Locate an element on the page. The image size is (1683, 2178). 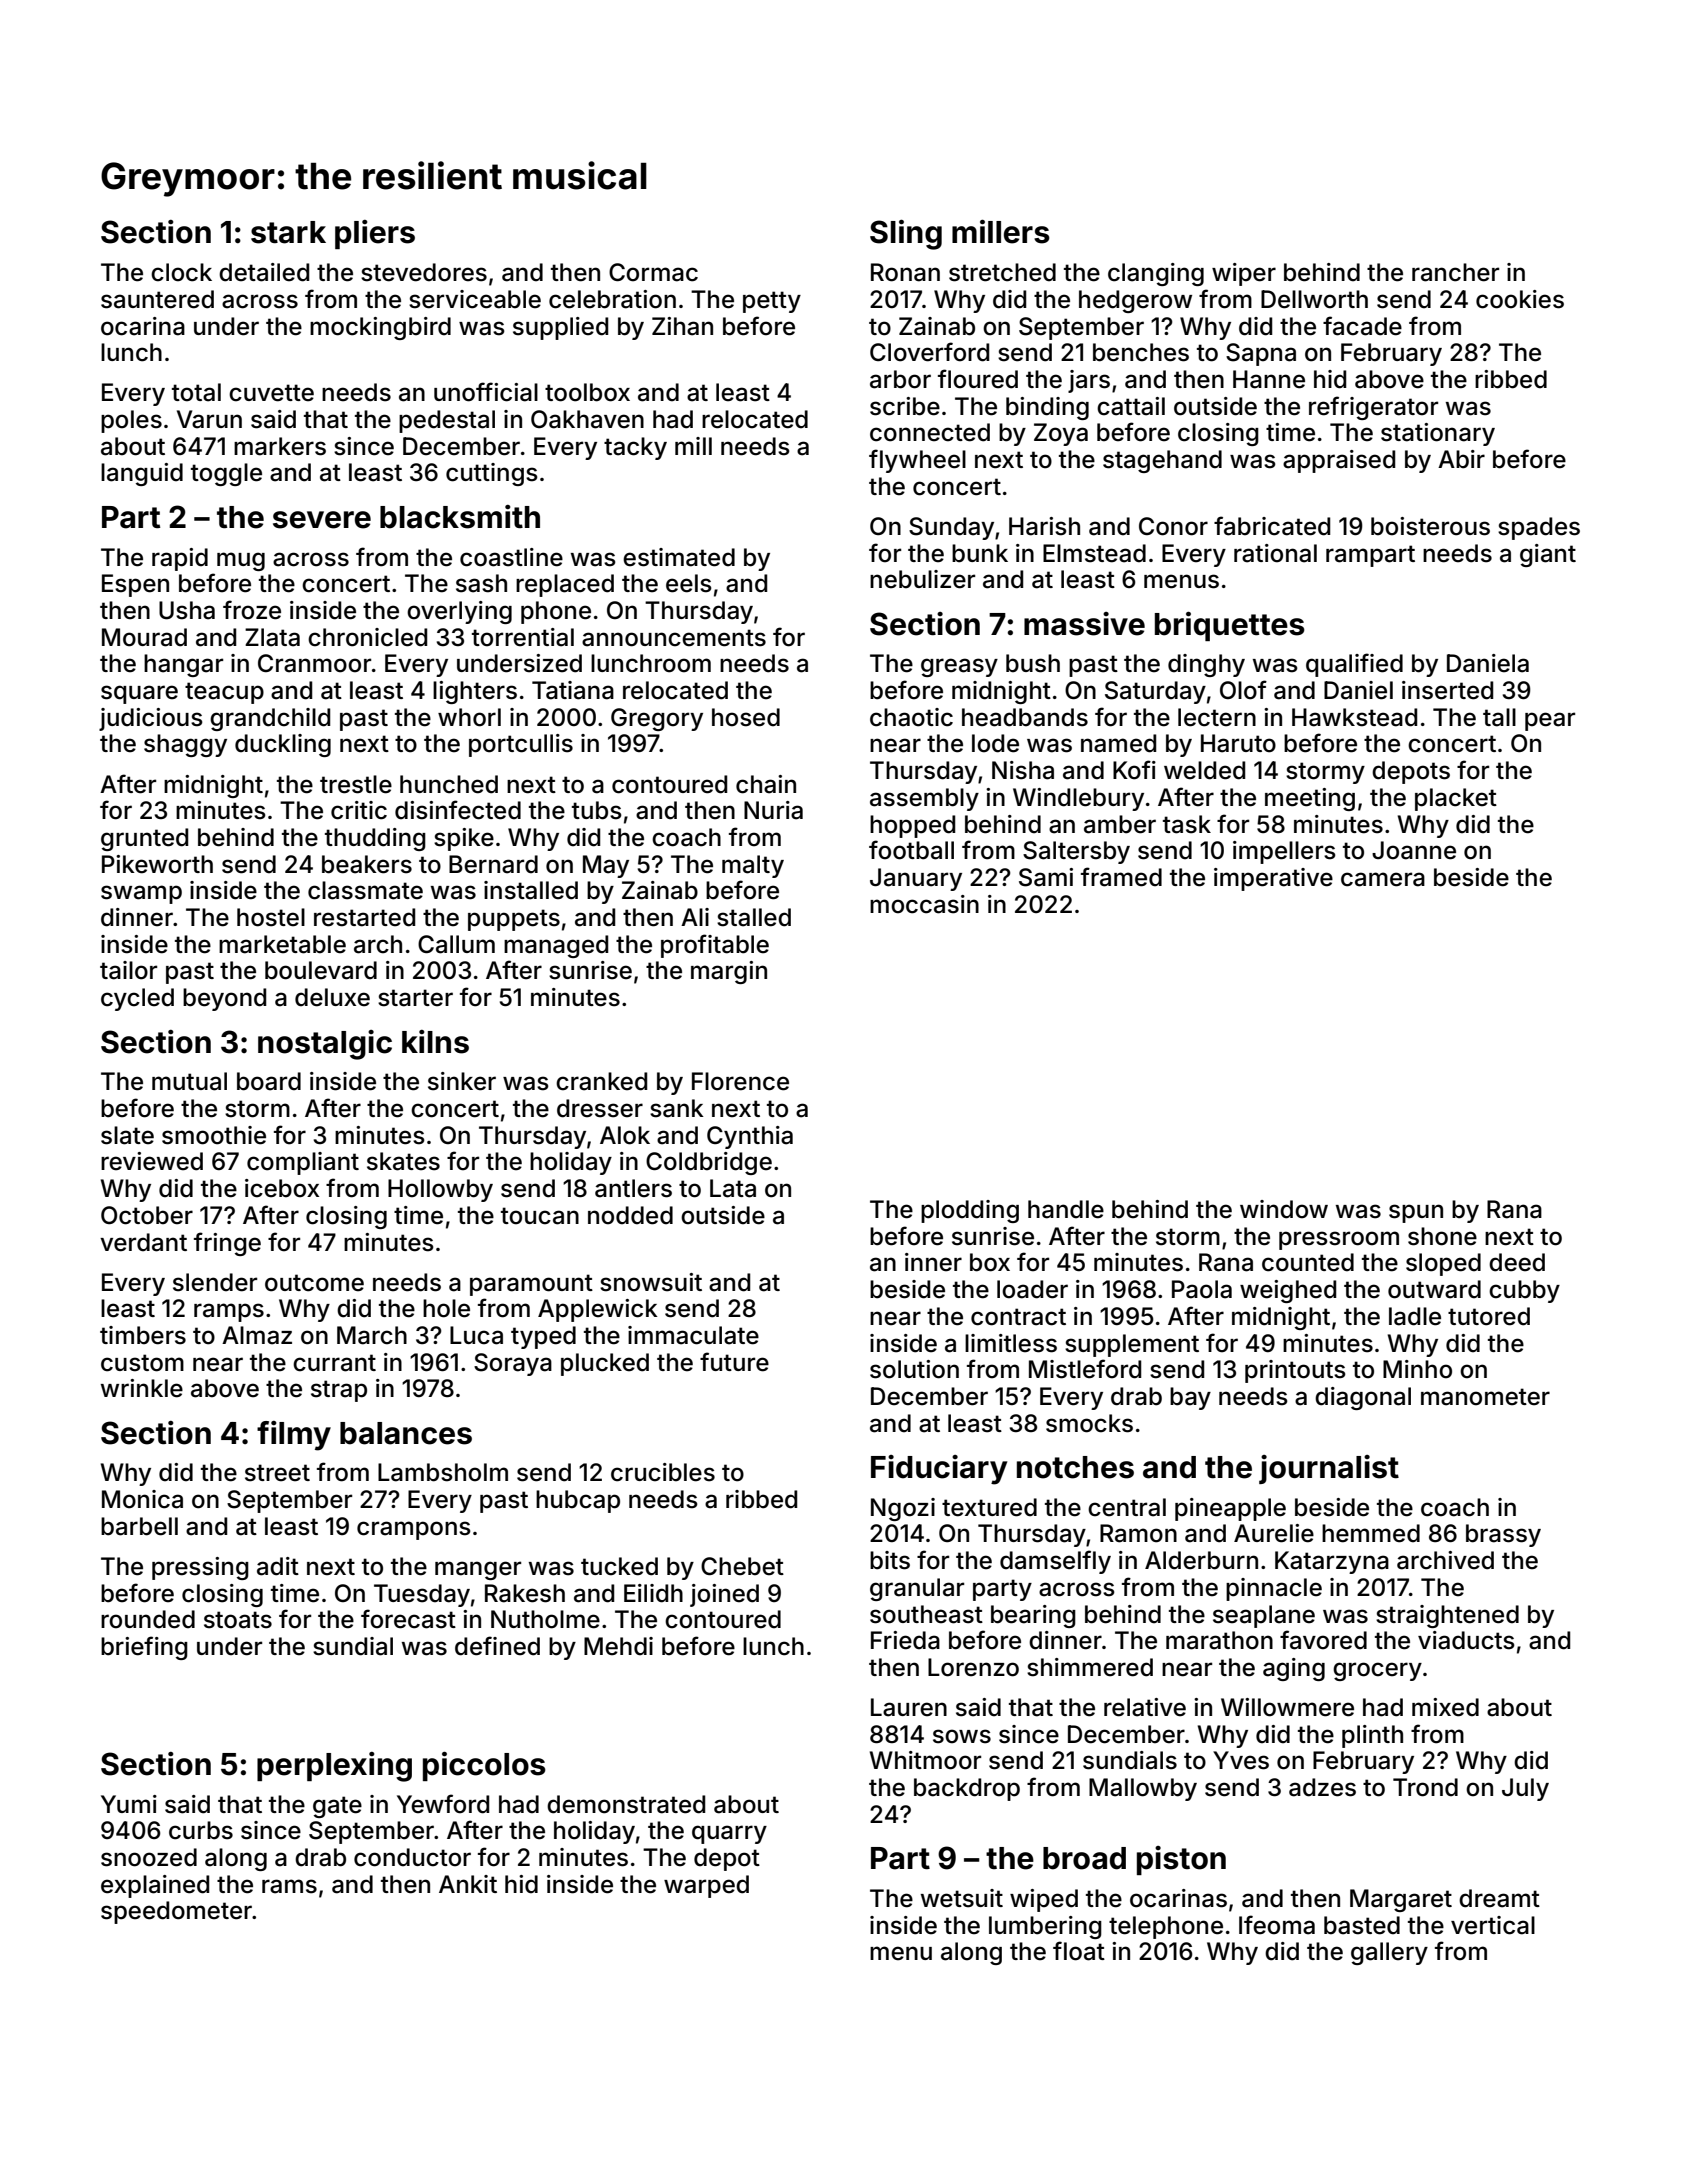
speedometer is located at coordinates (176, 1912).
